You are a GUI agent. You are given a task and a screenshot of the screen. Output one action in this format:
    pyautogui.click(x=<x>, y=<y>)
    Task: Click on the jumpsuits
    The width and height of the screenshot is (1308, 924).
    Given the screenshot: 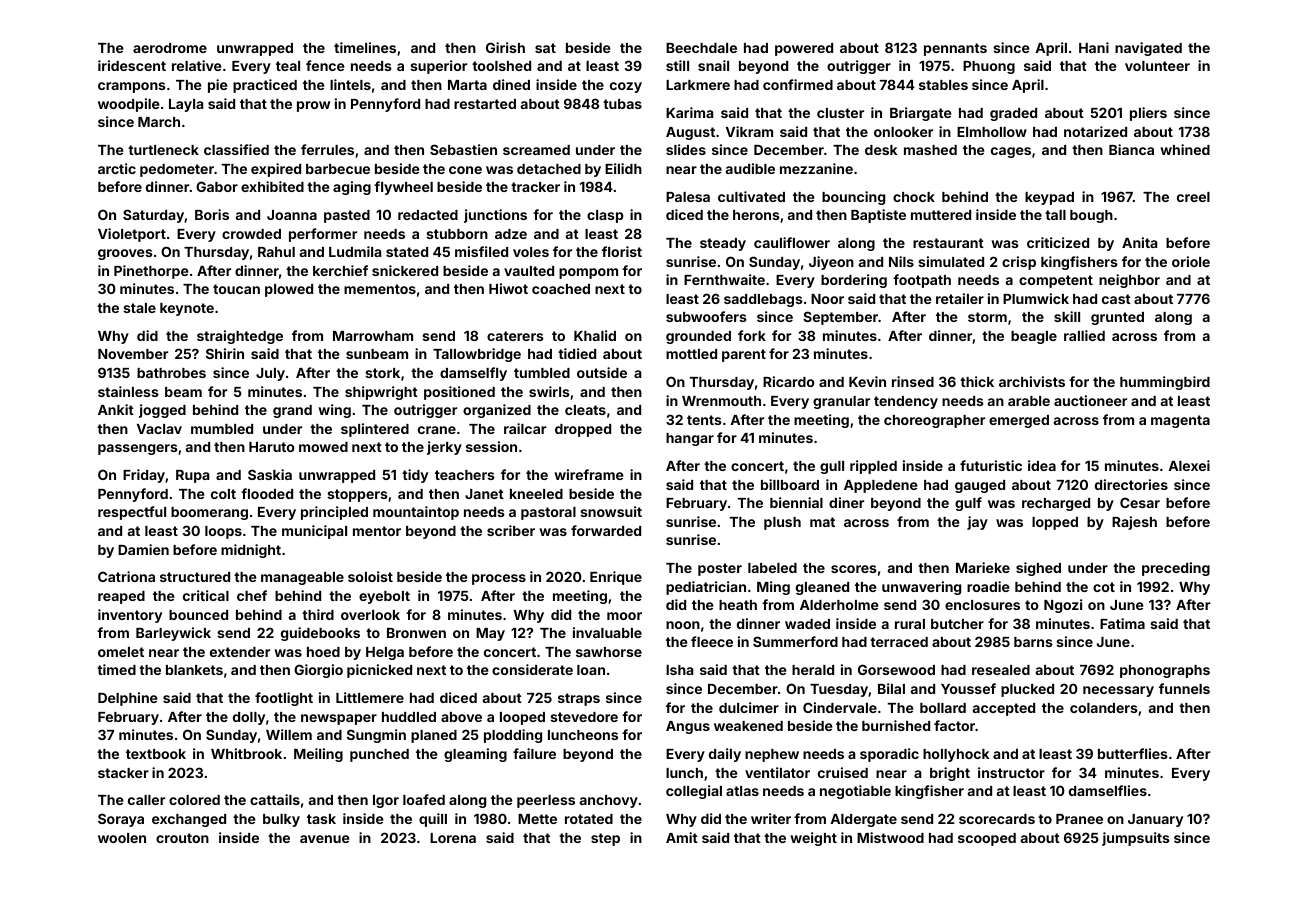 What is the action you would take?
    pyautogui.click(x=1136, y=839)
